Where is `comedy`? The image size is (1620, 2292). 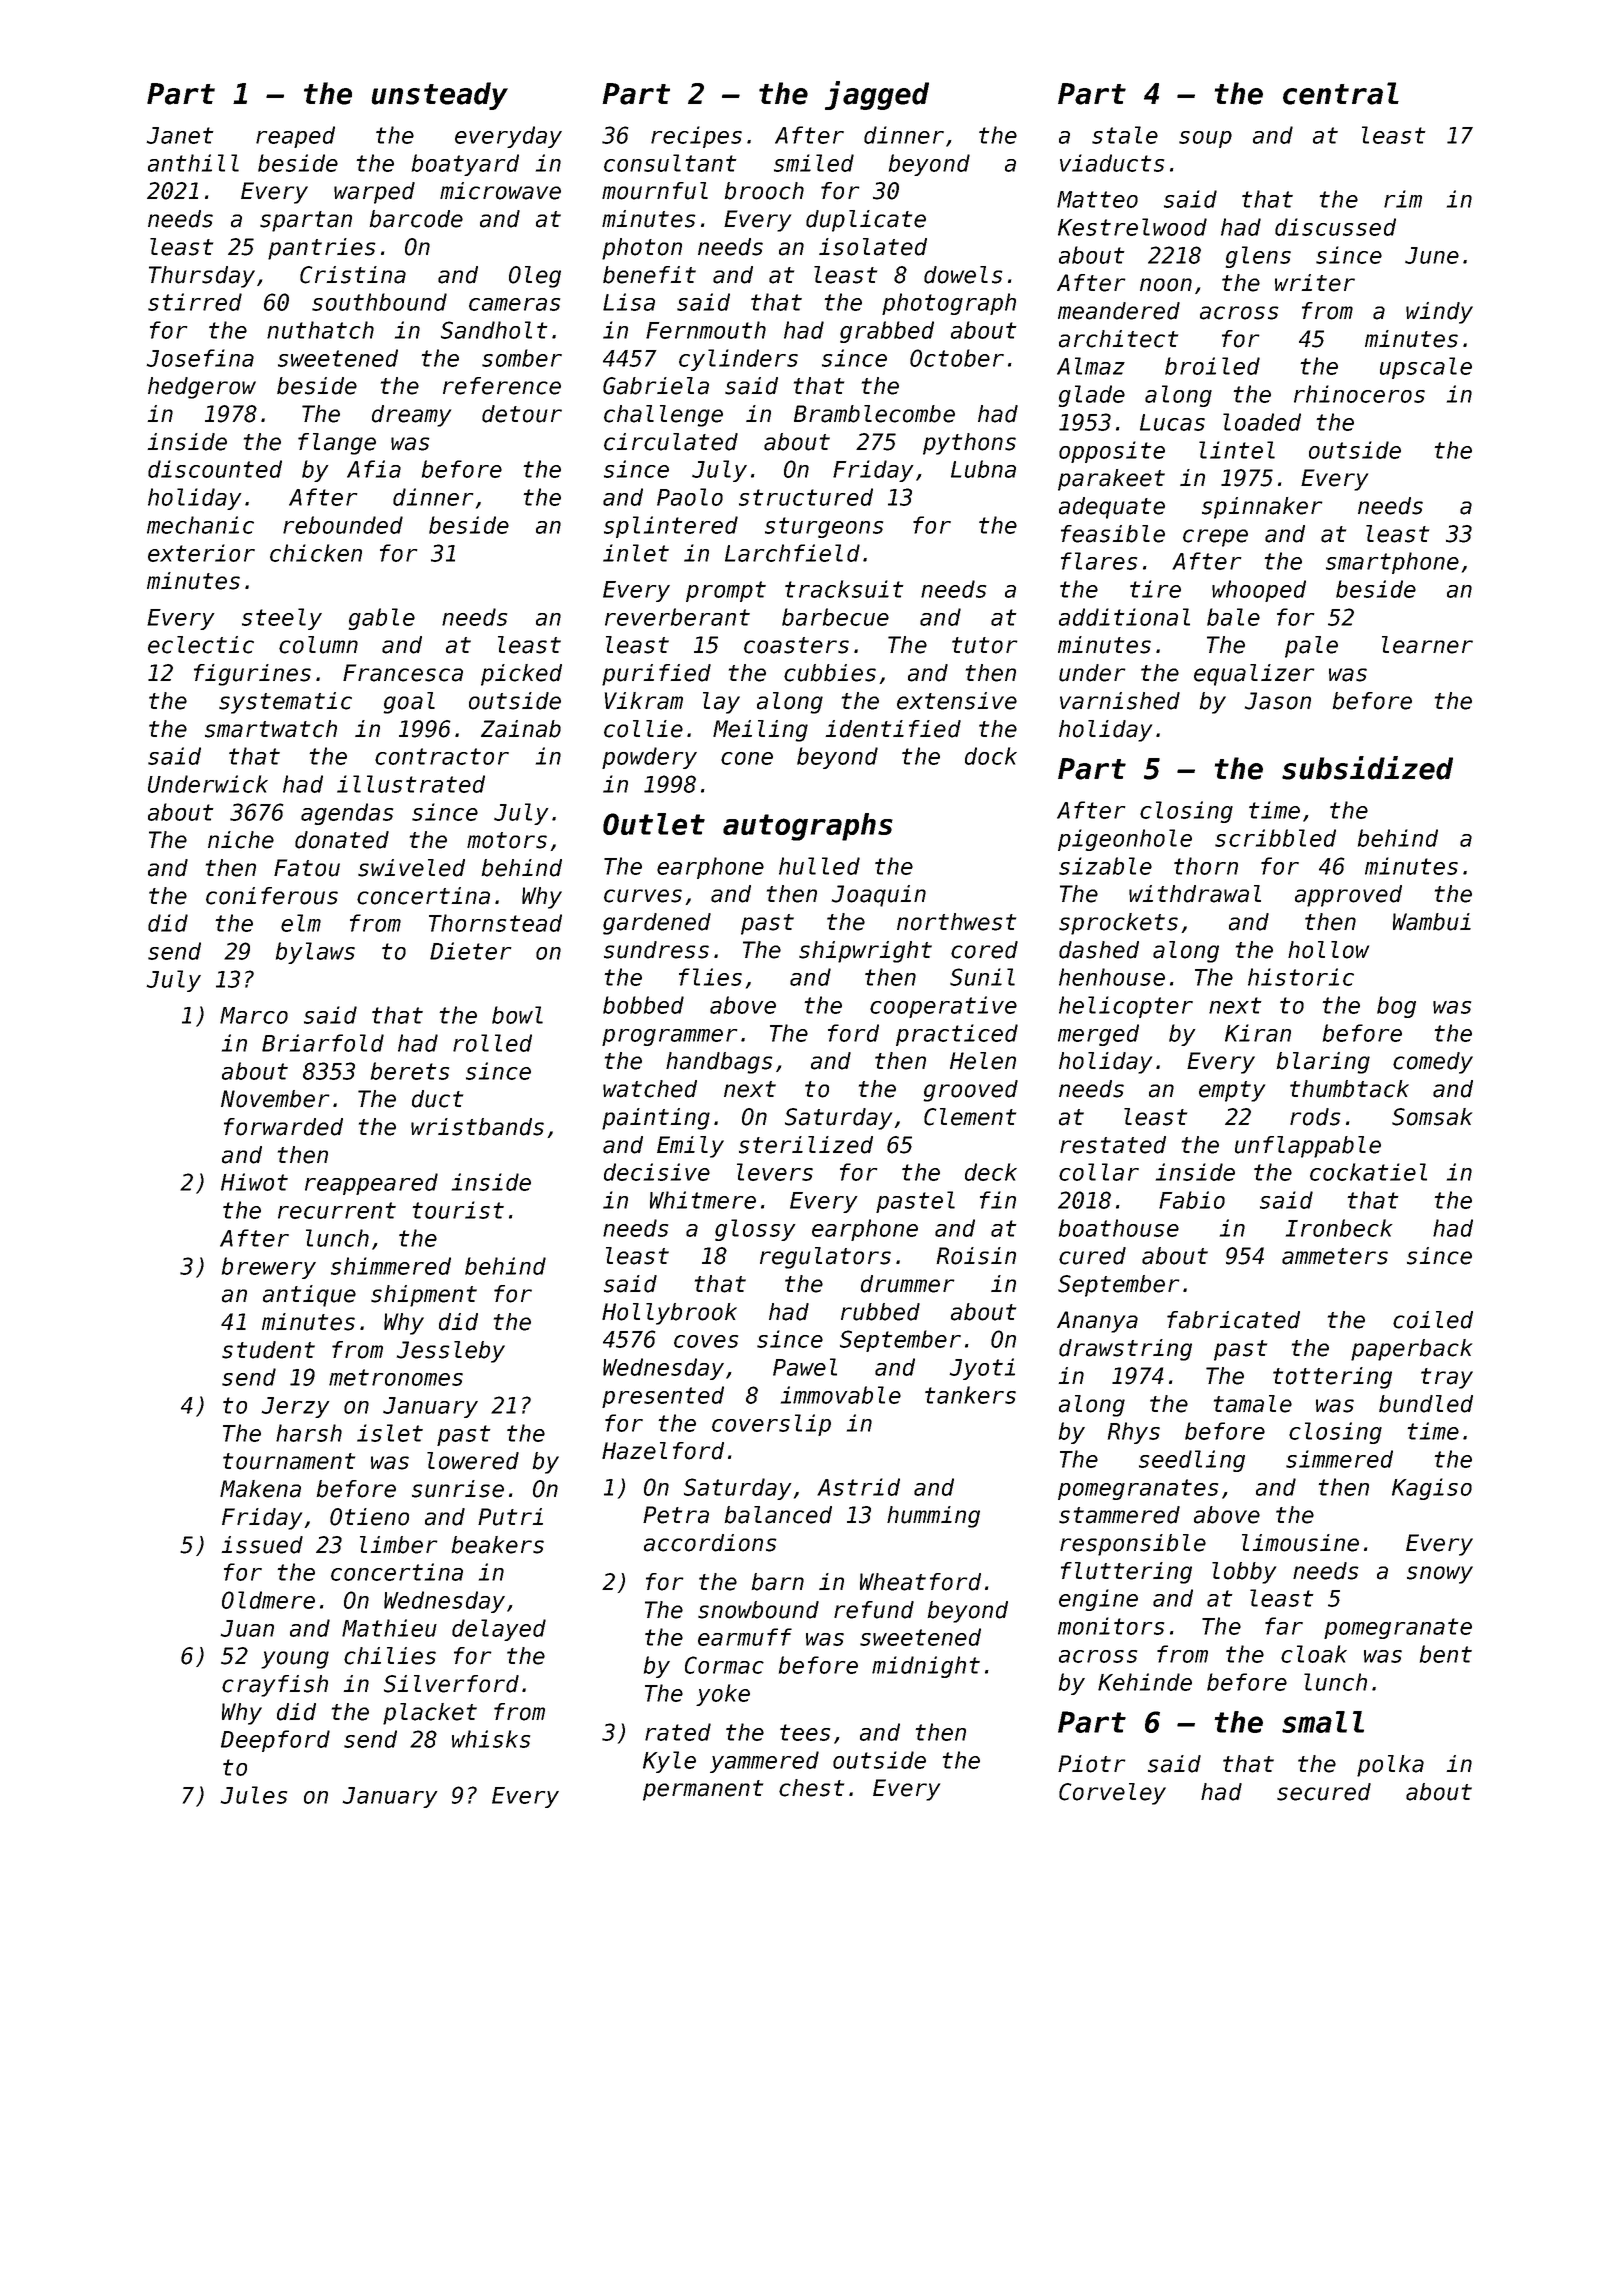 comedy is located at coordinates (1433, 1063).
